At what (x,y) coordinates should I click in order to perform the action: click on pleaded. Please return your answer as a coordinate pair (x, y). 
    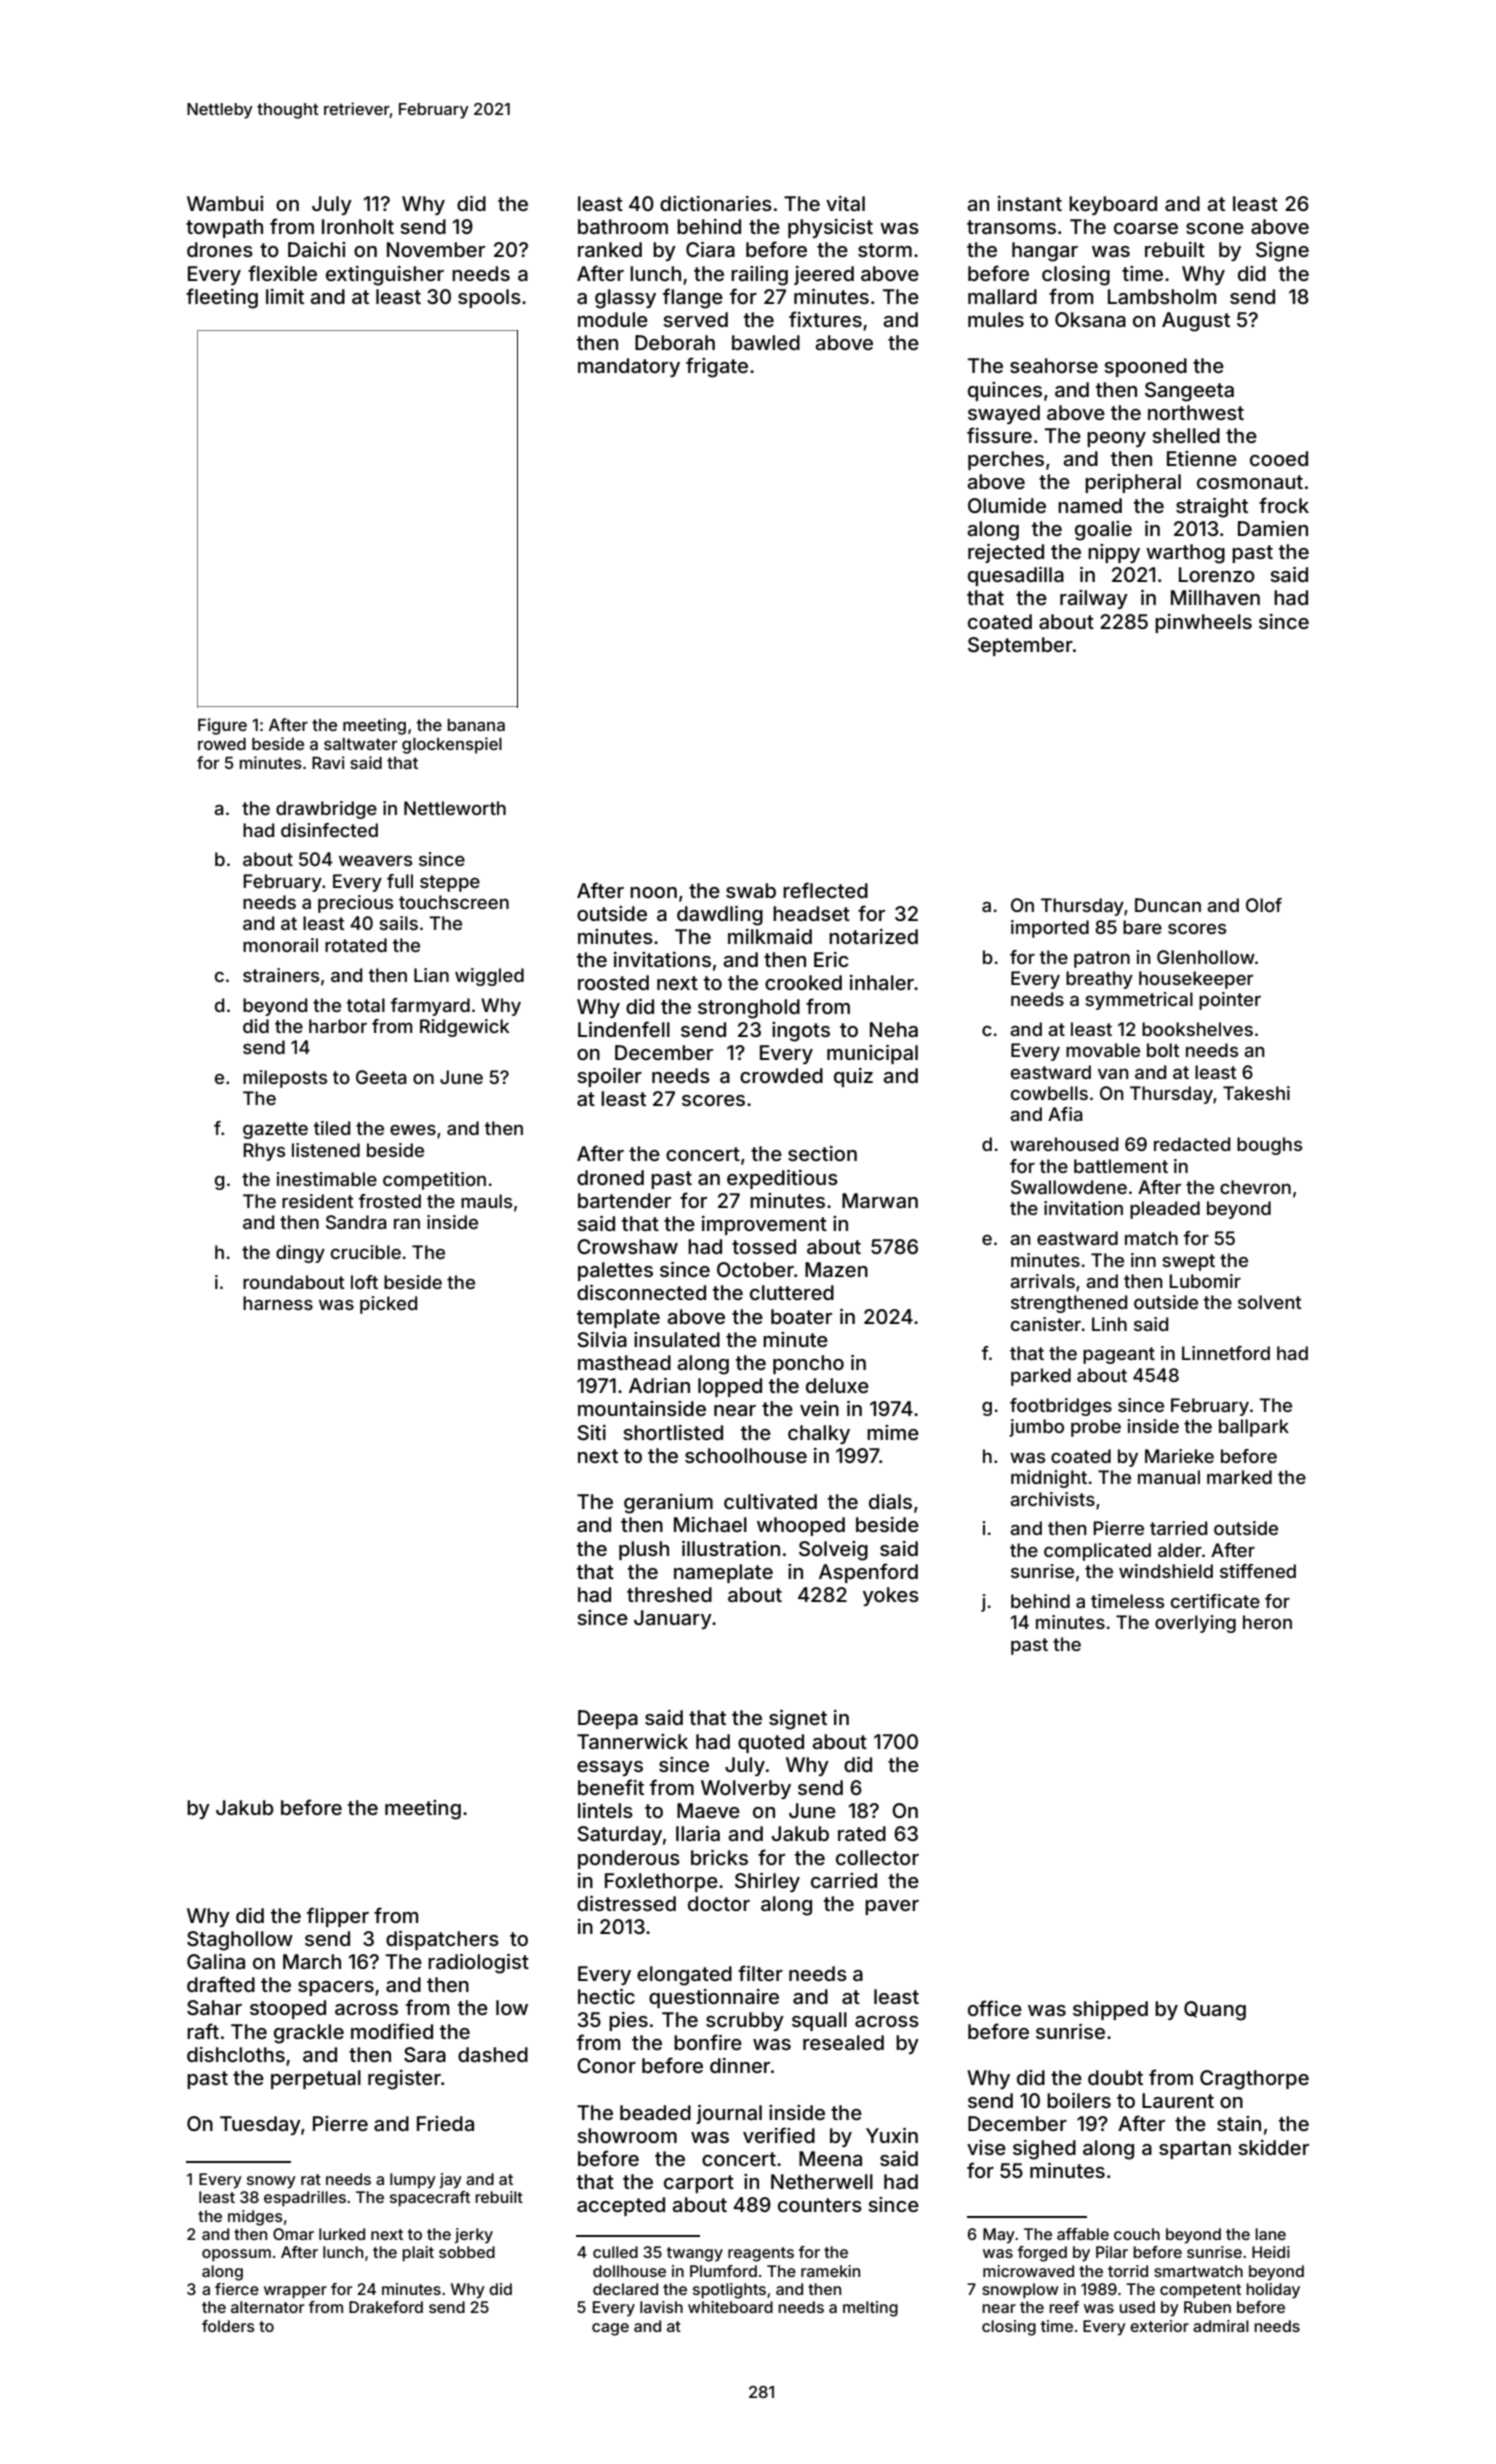
    Looking at the image, I should click on (1165, 1210).
